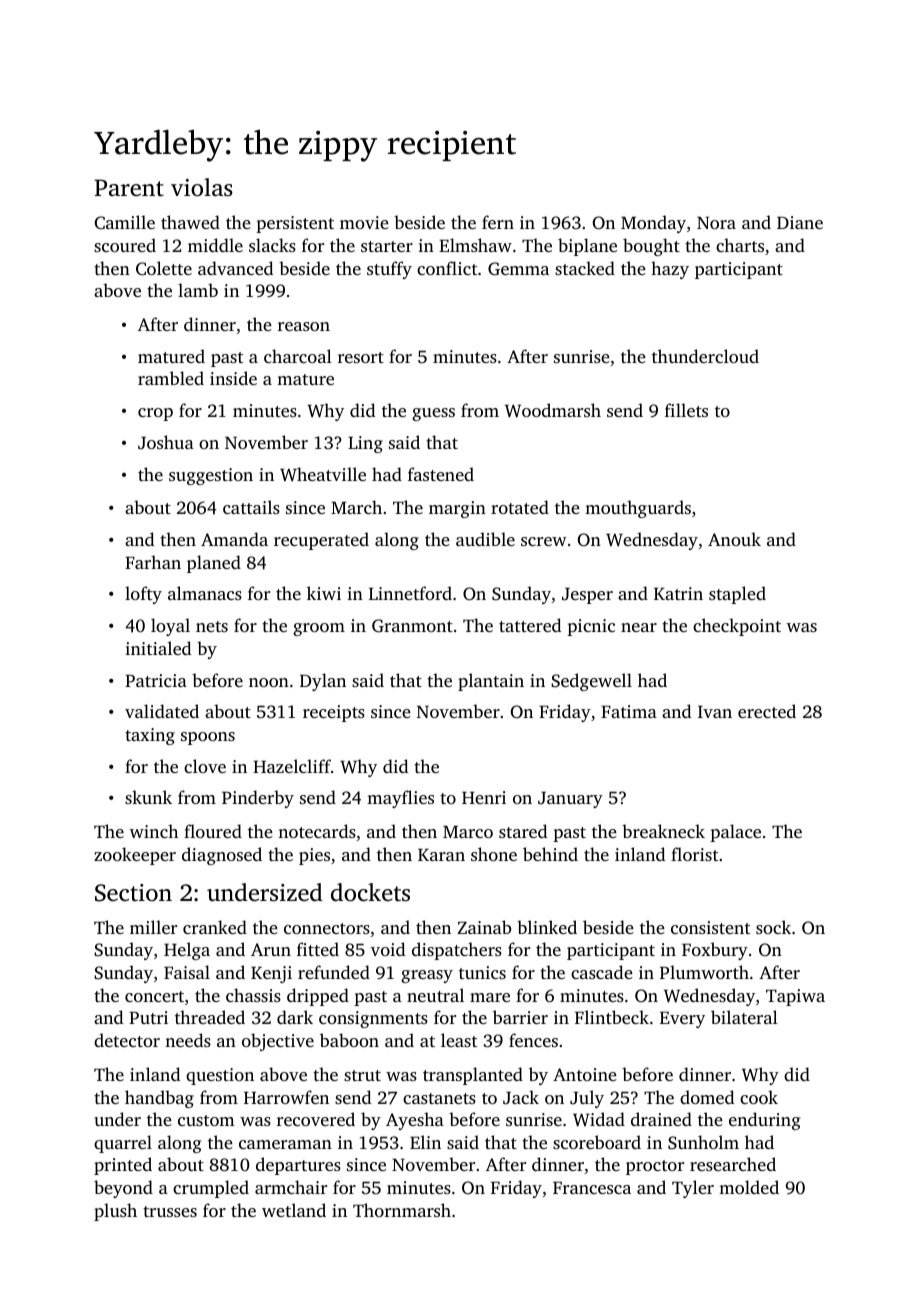 The width and height of the screenshot is (924, 1308). Describe the element at coordinates (795, 997) in the screenshot. I see `Tapiwa` at that location.
